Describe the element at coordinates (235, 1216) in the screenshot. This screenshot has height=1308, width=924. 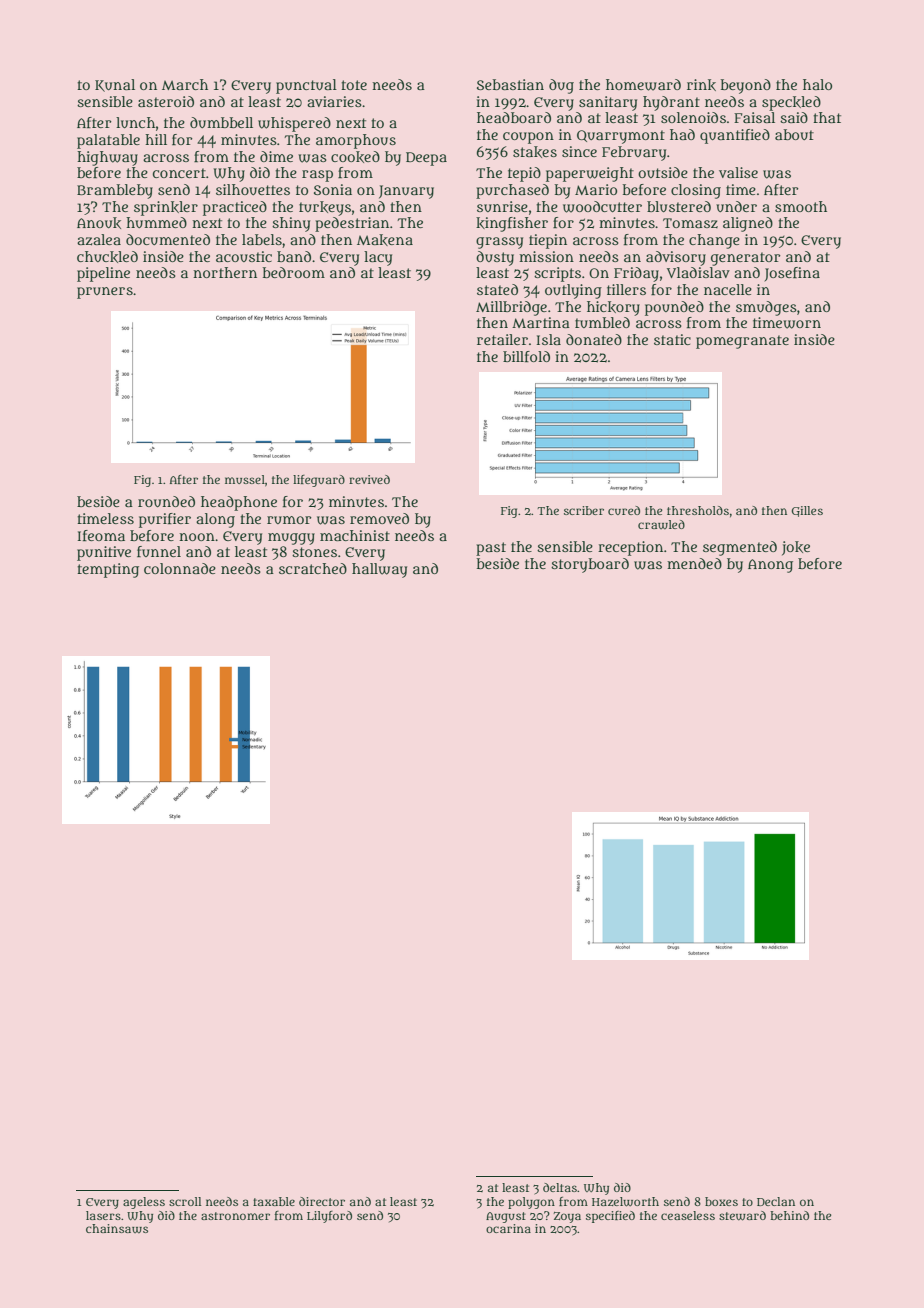
I see `astronomer` at that location.
